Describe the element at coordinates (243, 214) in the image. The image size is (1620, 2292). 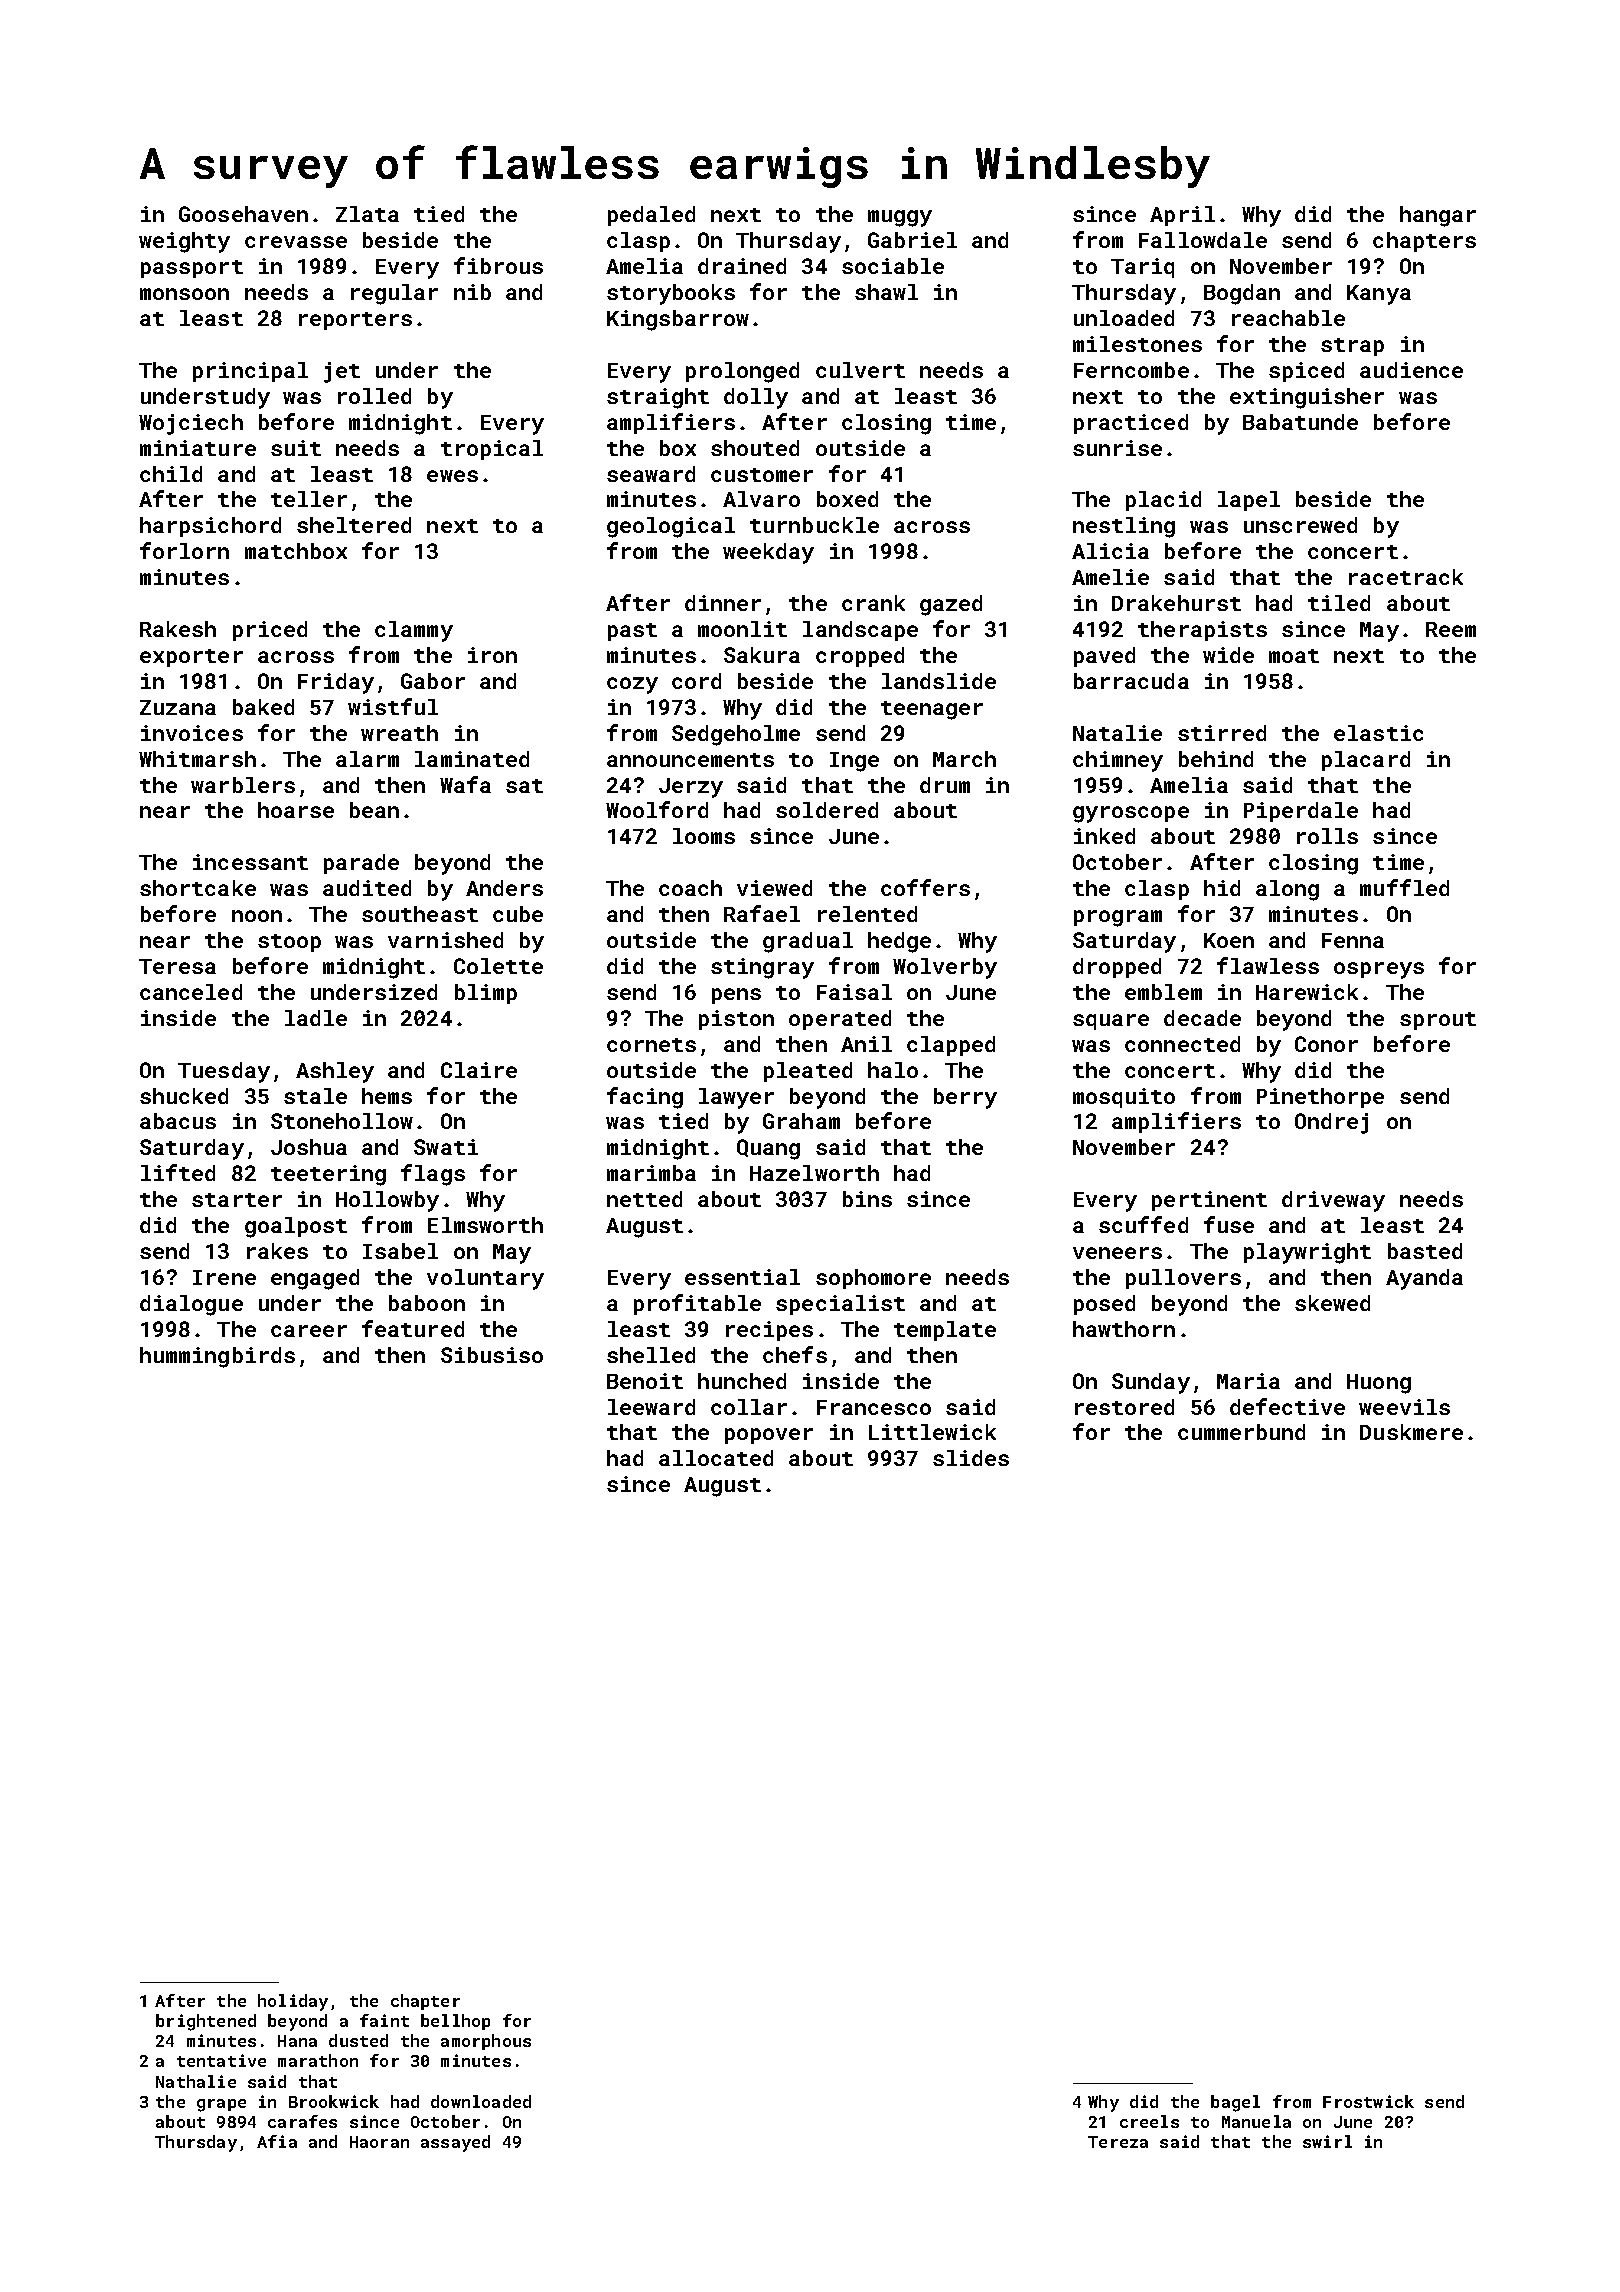
I see `Goosehaven` at that location.
